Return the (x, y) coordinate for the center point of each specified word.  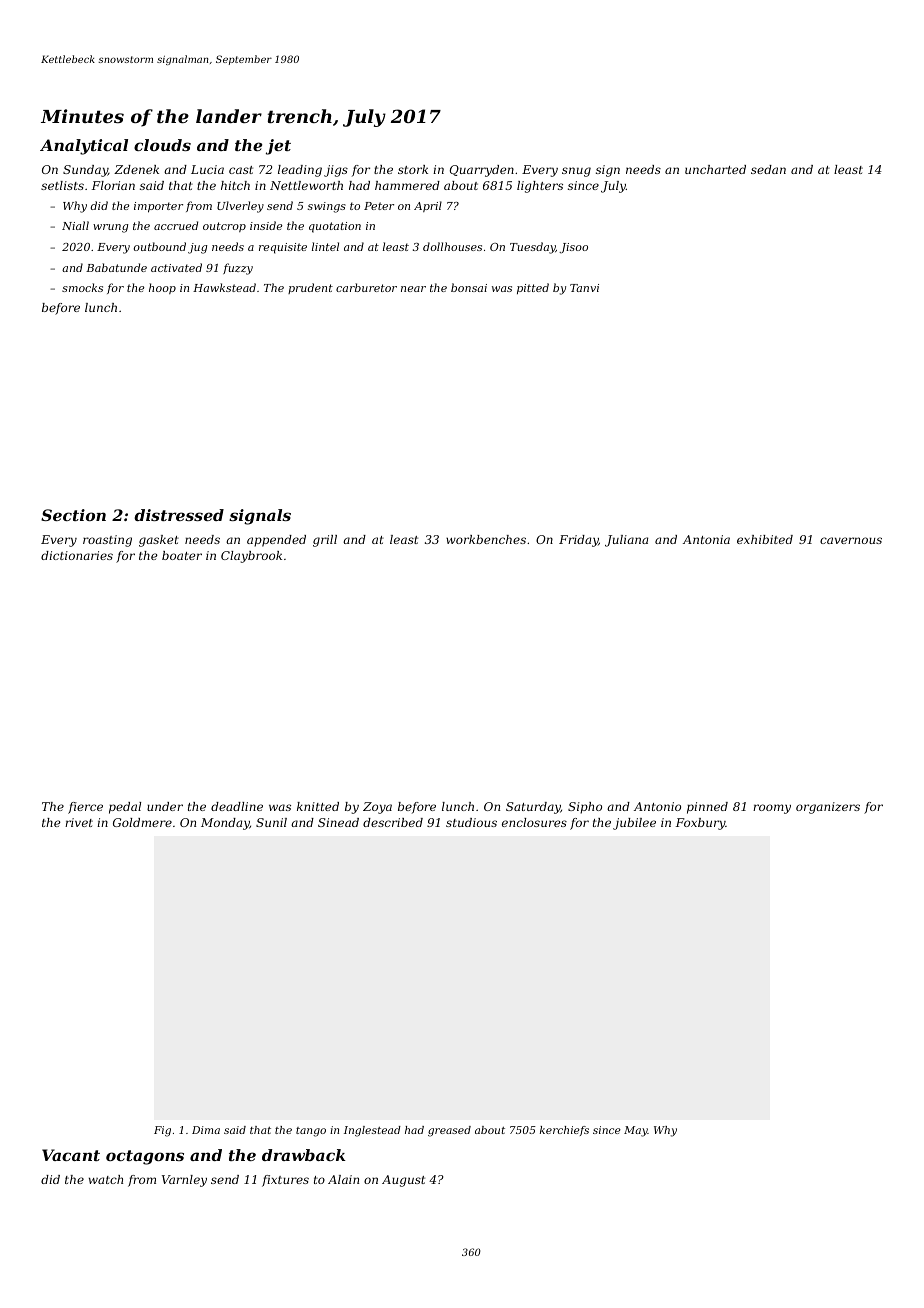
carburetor (366, 287)
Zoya (377, 808)
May (636, 1131)
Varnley (184, 1181)
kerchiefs (564, 1131)
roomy (772, 809)
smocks (82, 287)
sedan (768, 169)
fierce (85, 808)
